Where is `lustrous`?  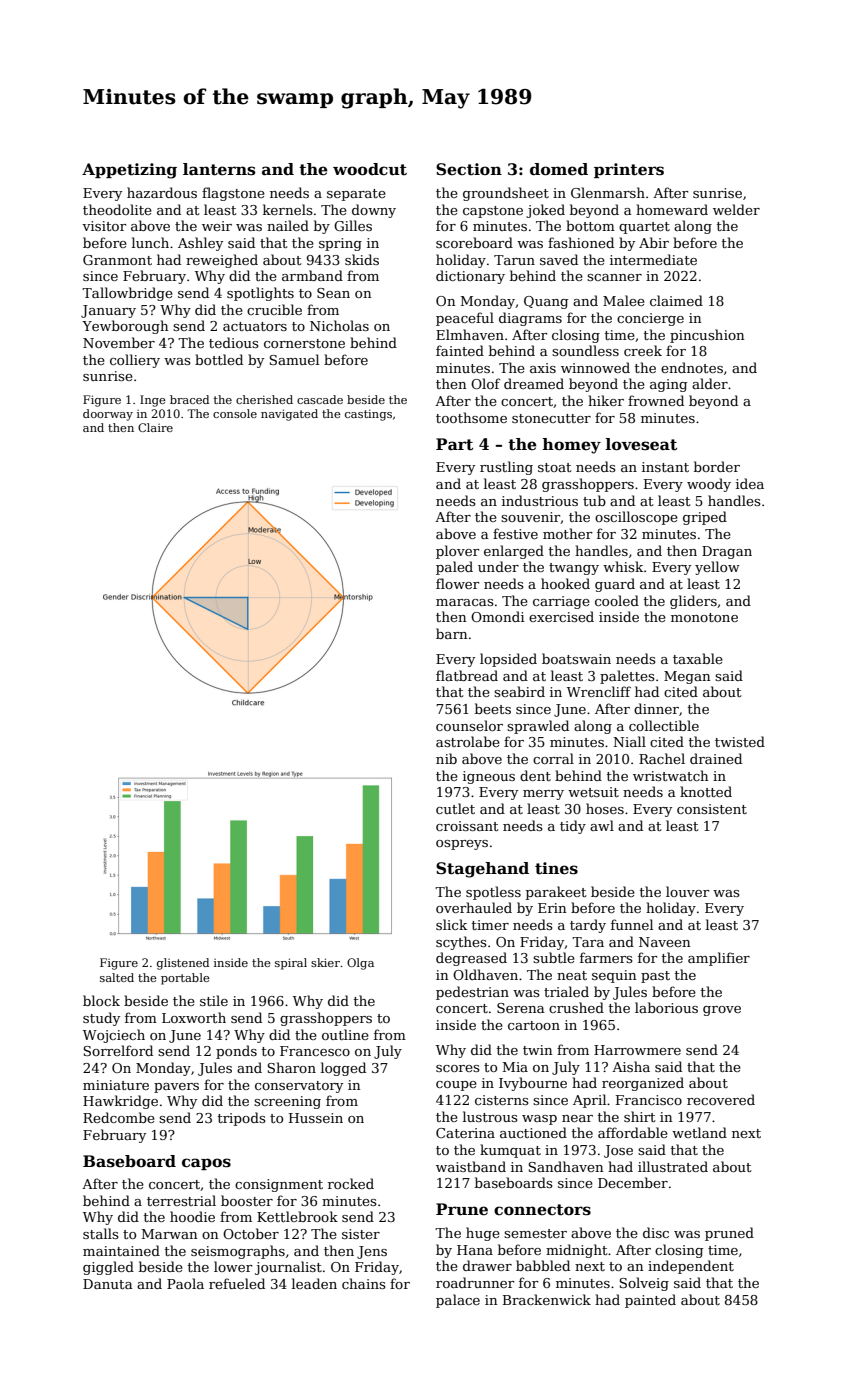 lustrous is located at coordinates (490, 1116).
